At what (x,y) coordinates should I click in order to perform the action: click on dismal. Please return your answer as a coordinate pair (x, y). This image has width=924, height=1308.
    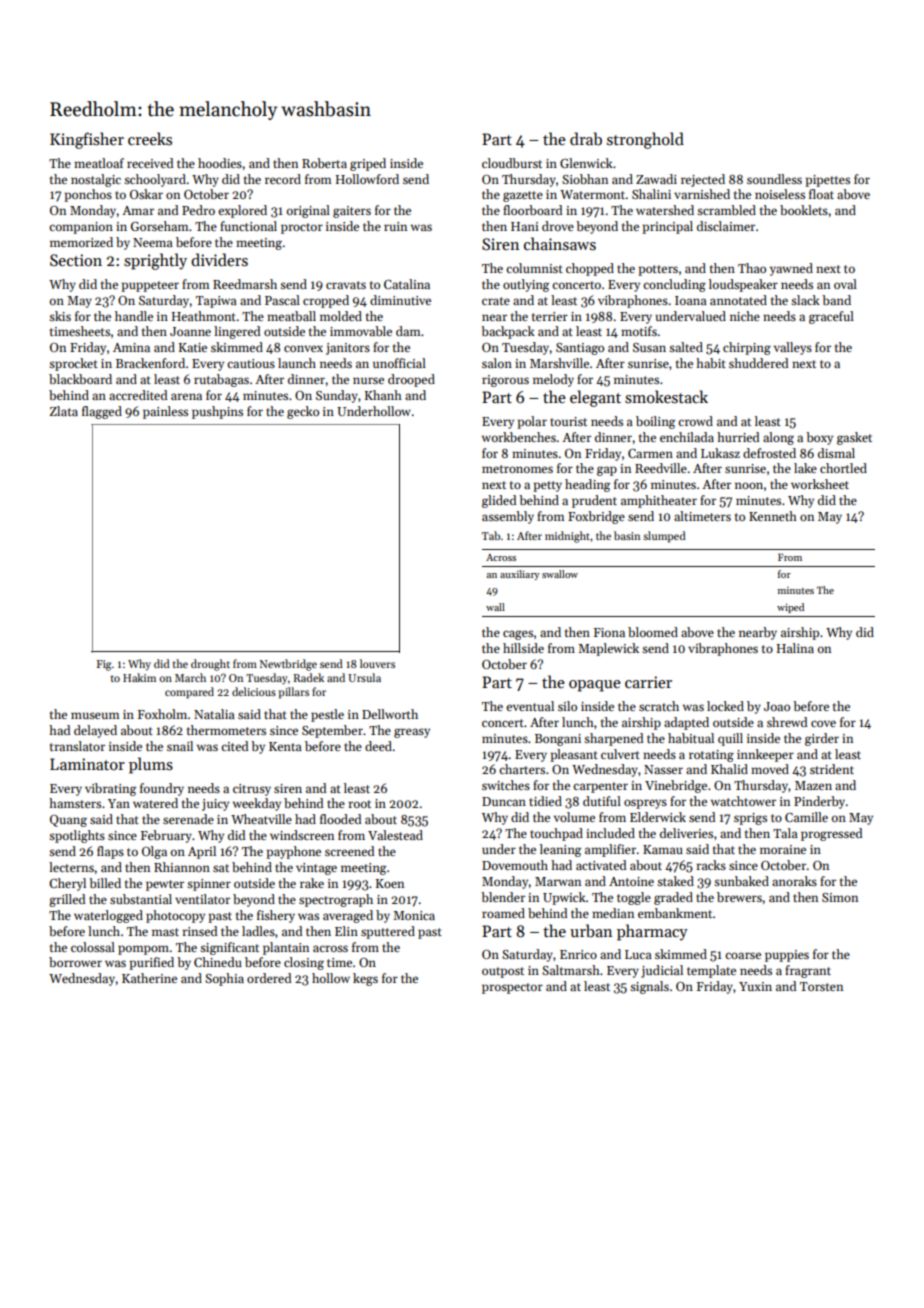
    Looking at the image, I should click on (836, 453).
